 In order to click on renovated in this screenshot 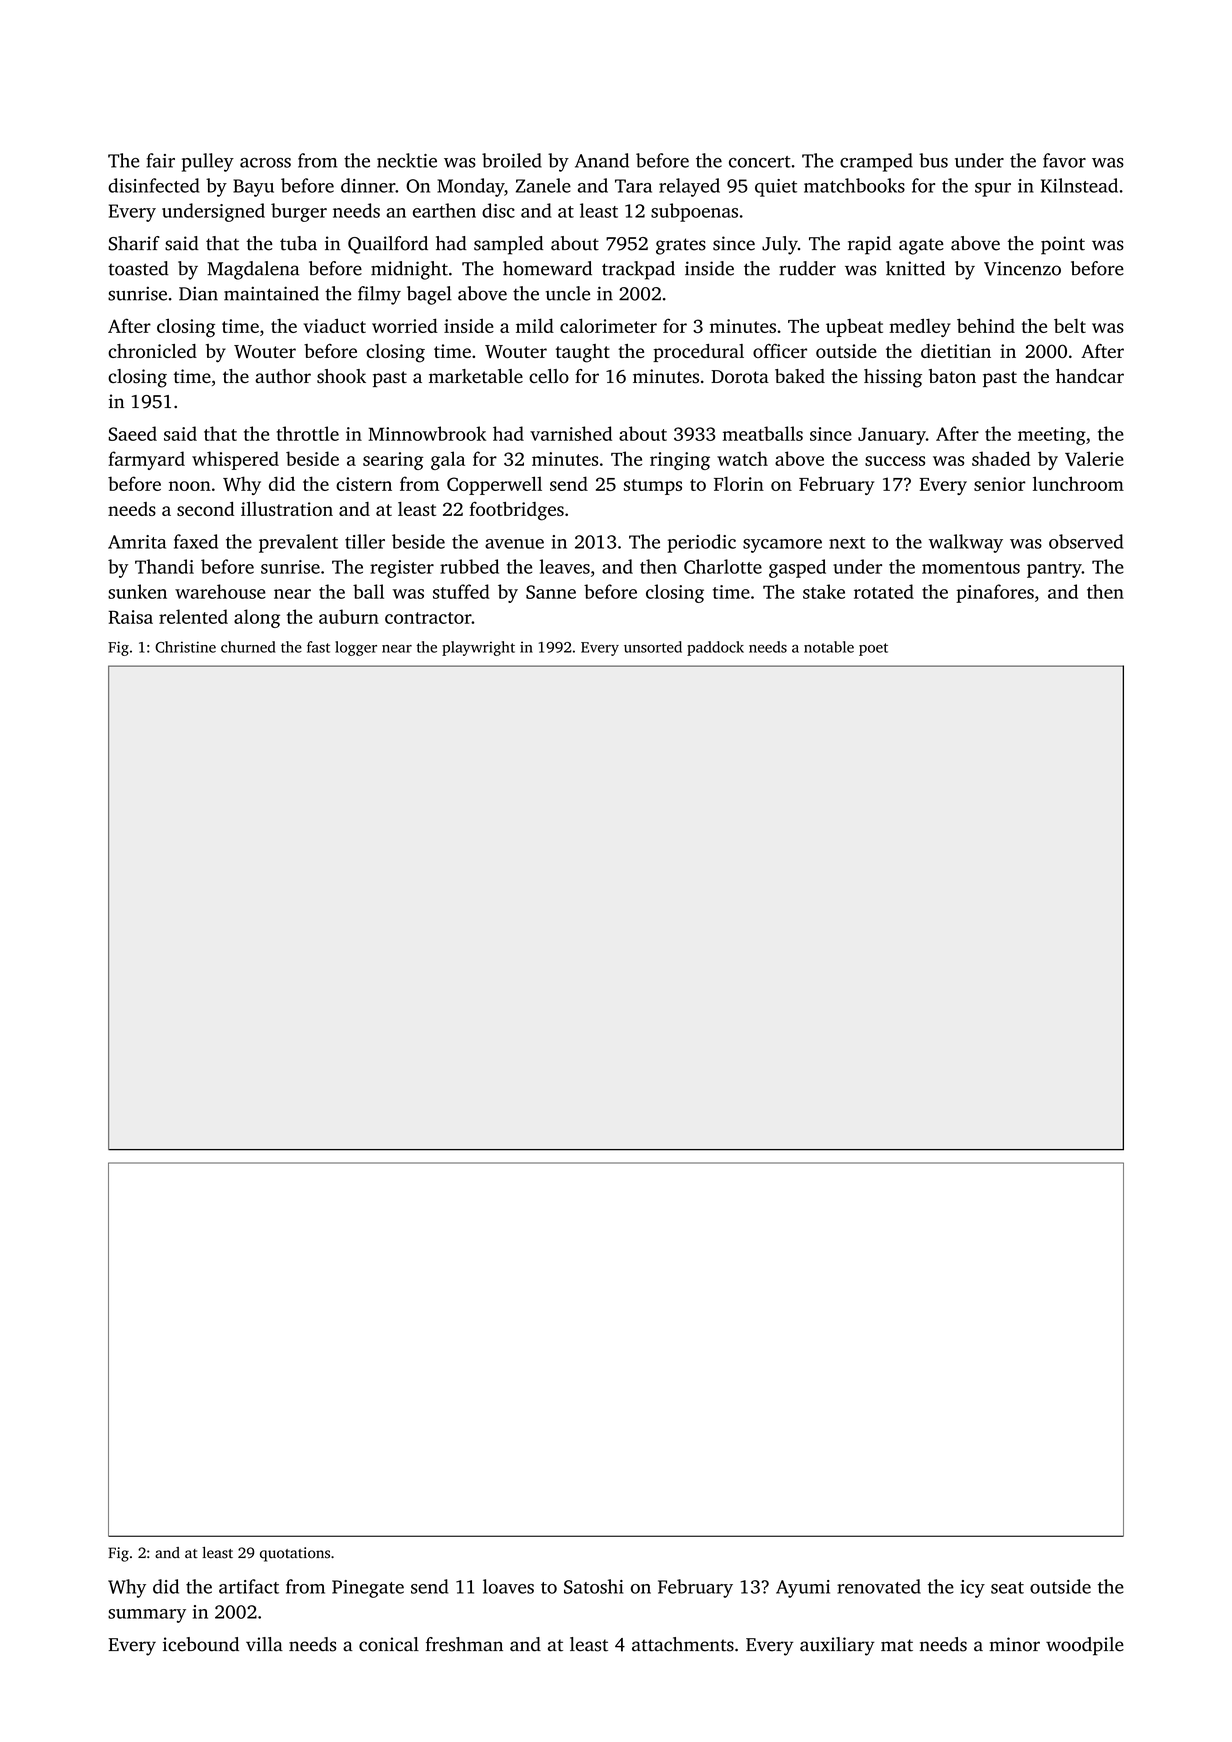, I will do `click(879, 1586)`.
